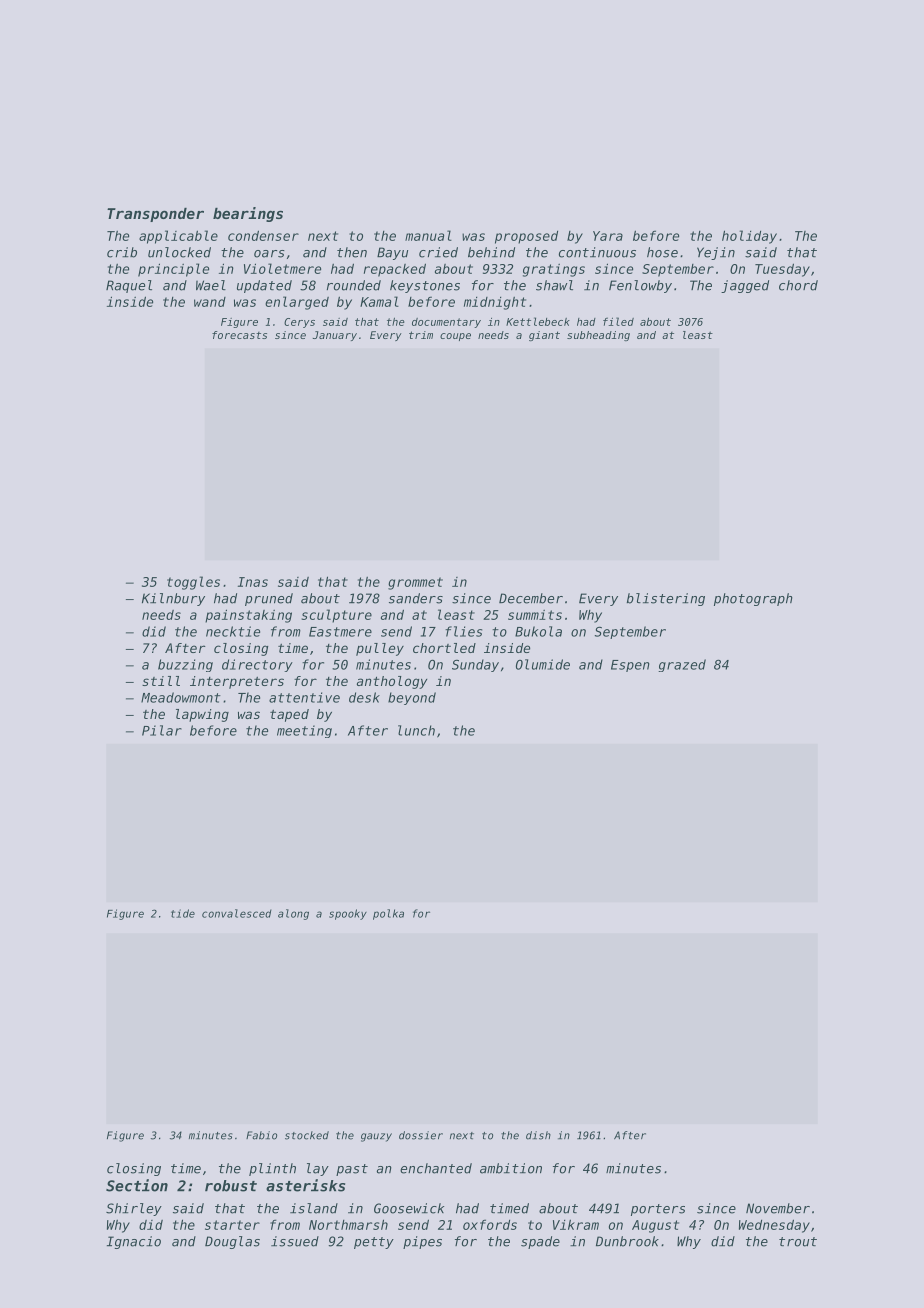 The image size is (924, 1308). What do you see at coordinates (666, 599) in the screenshot?
I see `blistering` at bounding box center [666, 599].
